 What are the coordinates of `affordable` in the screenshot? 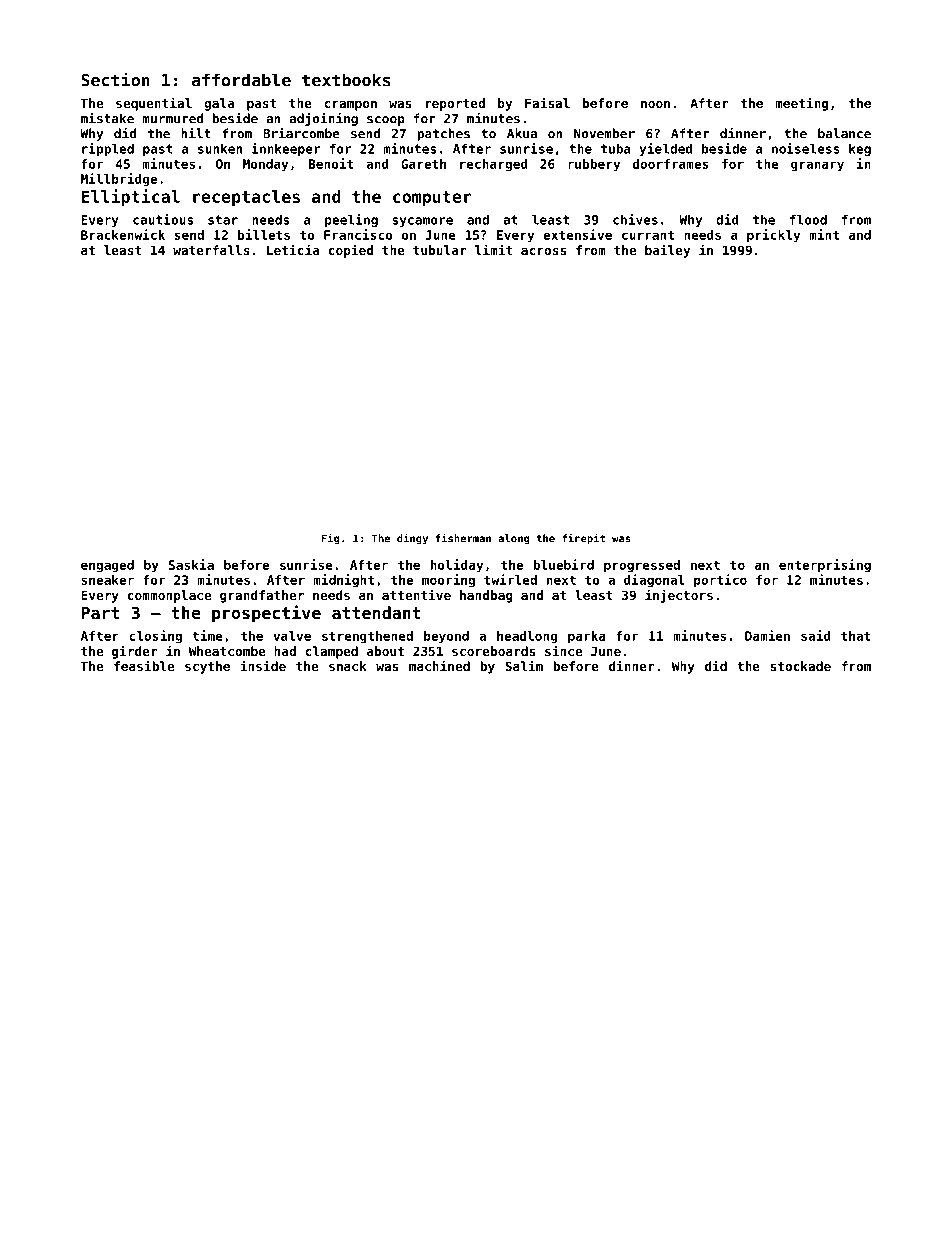 It's located at (241, 80).
